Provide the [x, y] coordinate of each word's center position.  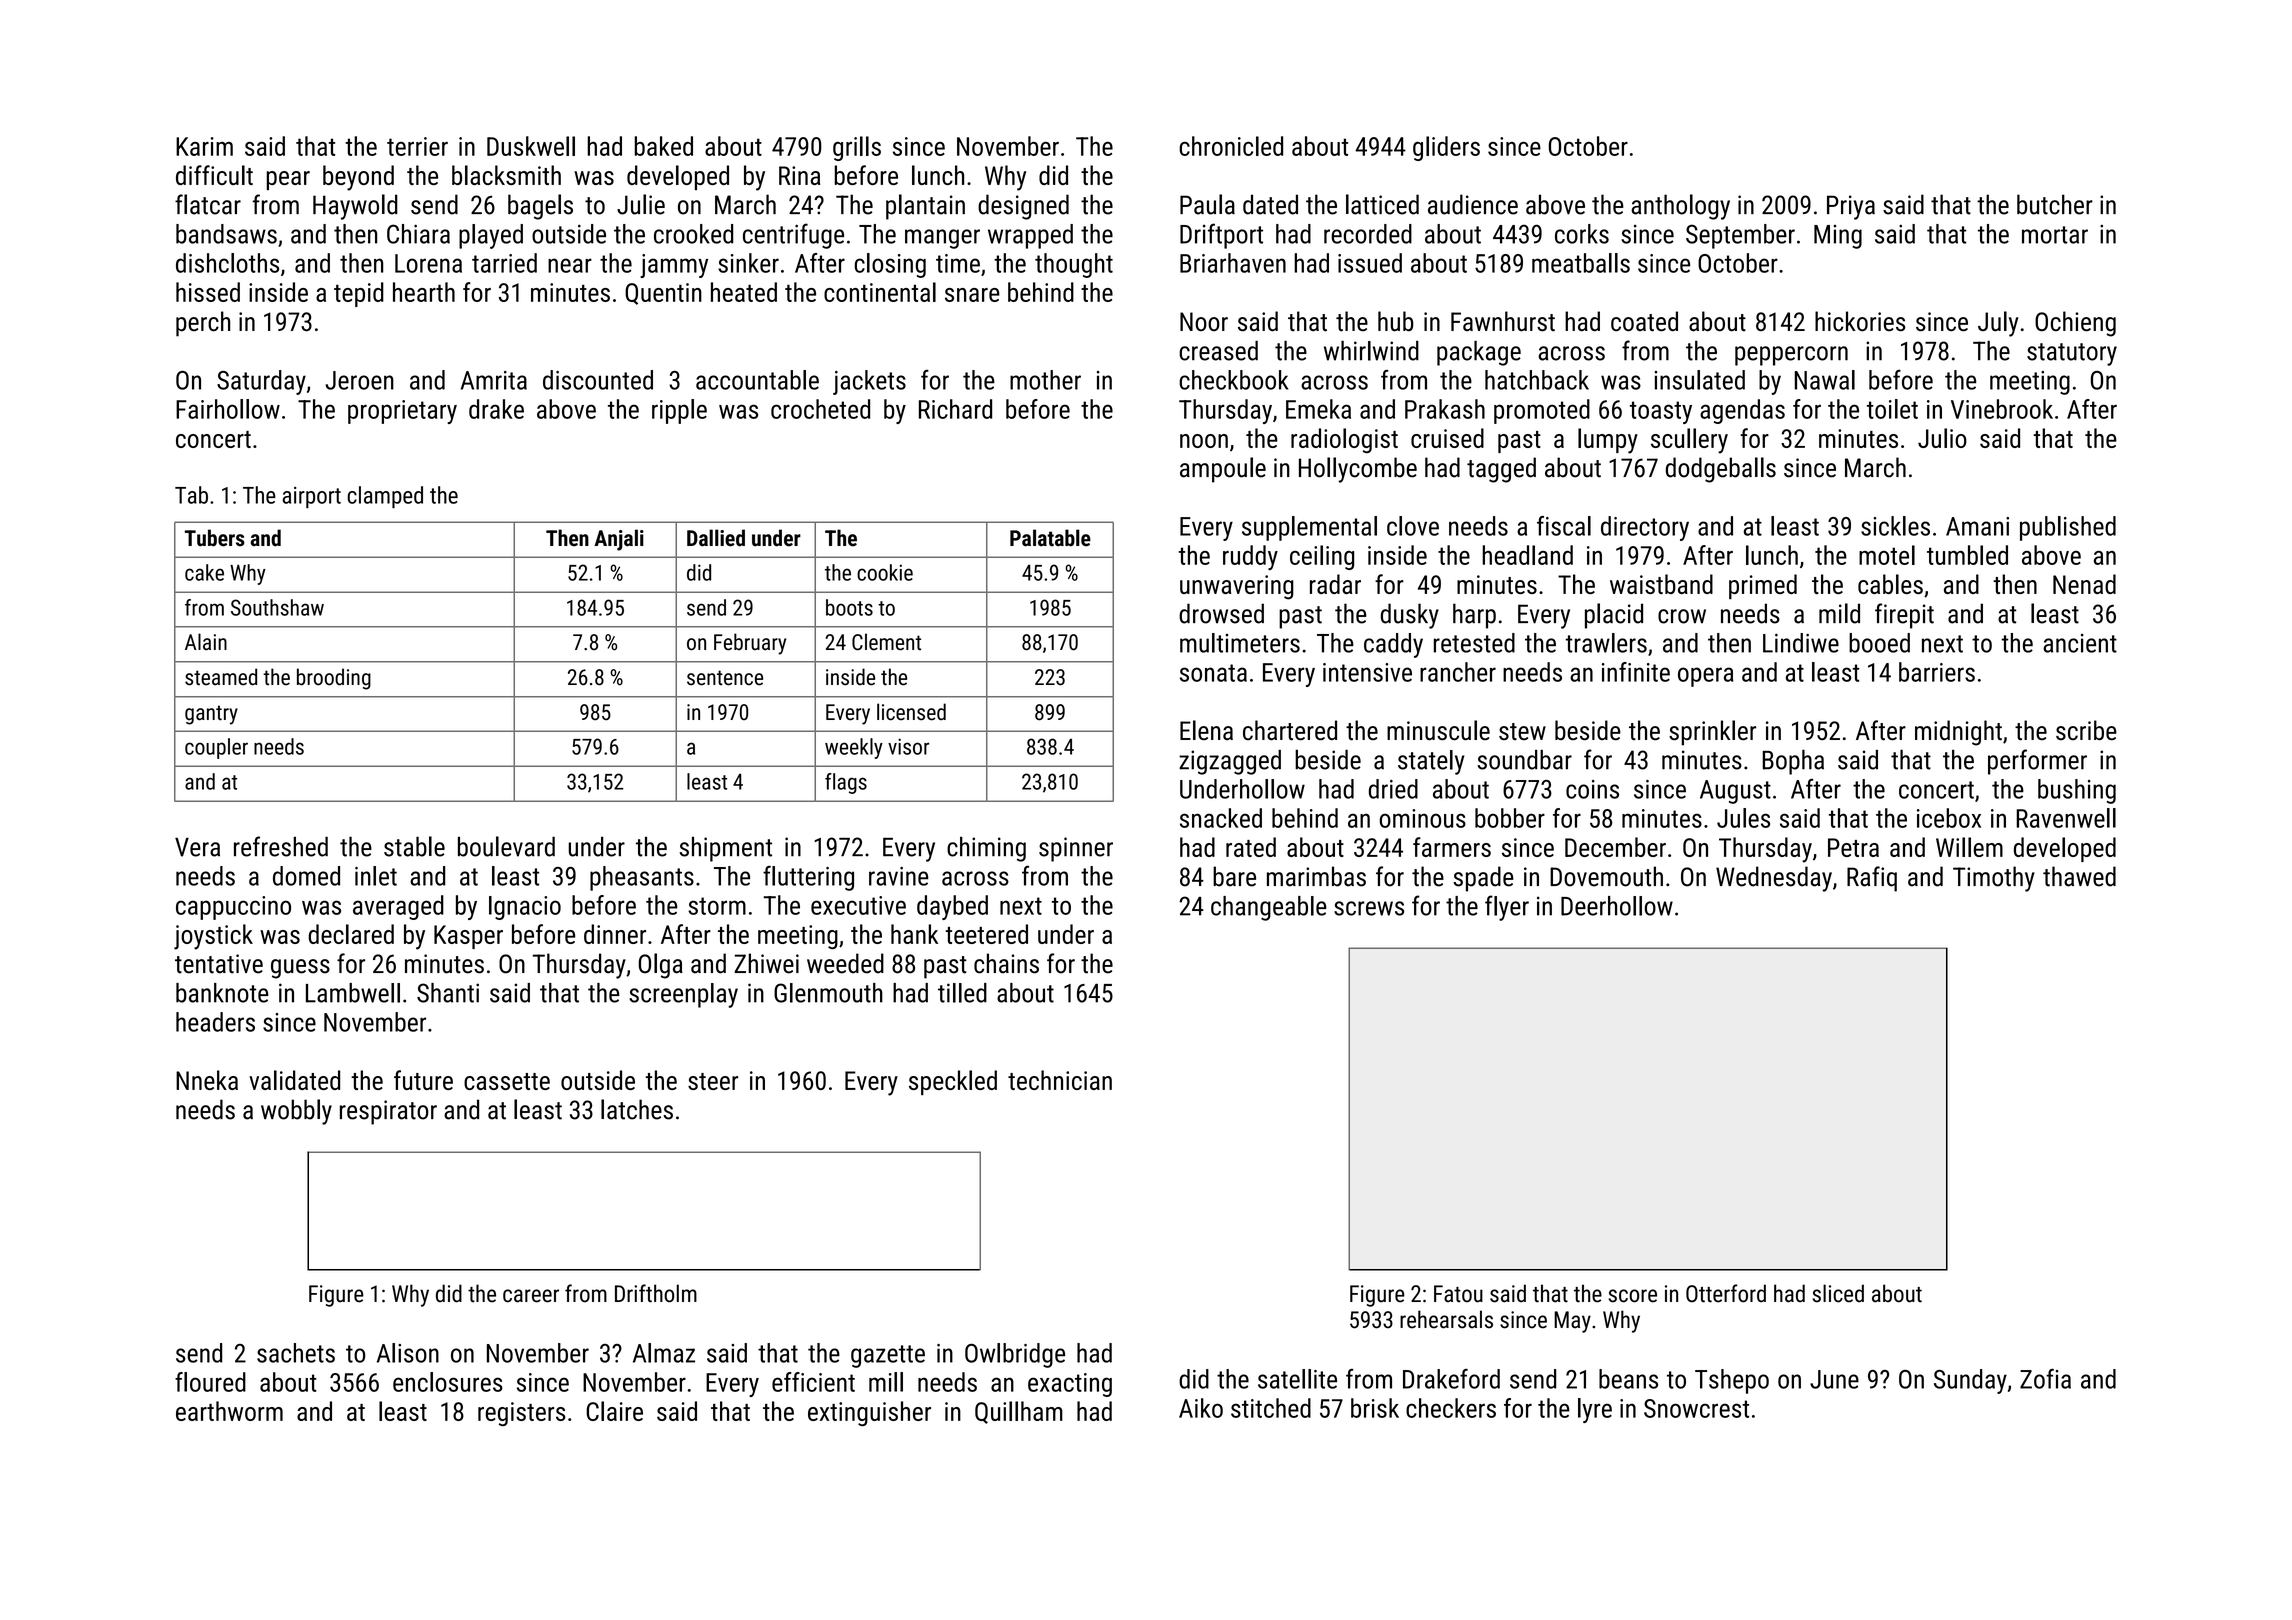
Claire [614, 1411]
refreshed [281, 846]
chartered [1290, 730]
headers [215, 1022]
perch [203, 324]
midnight [1958, 733]
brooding [334, 679]
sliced [1838, 1293]
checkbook [1233, 380]
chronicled [1231, 146]
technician [1060, 1080]
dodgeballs [1721, 470]
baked [663, 146]
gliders [1446, 148]
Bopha [1793, 762]
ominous [1422, 818]
